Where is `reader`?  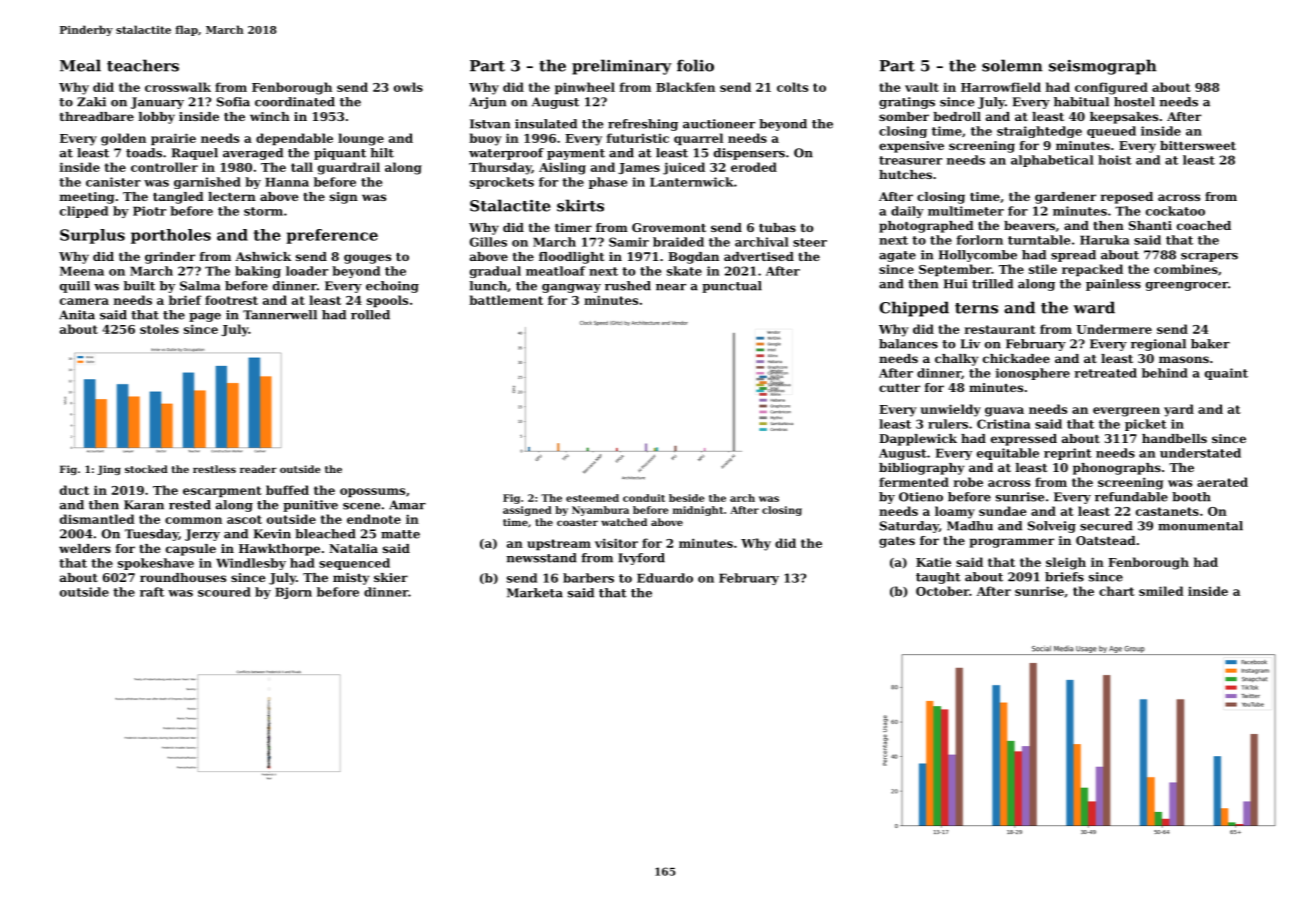
reader is located at coordinates (258, 469).
